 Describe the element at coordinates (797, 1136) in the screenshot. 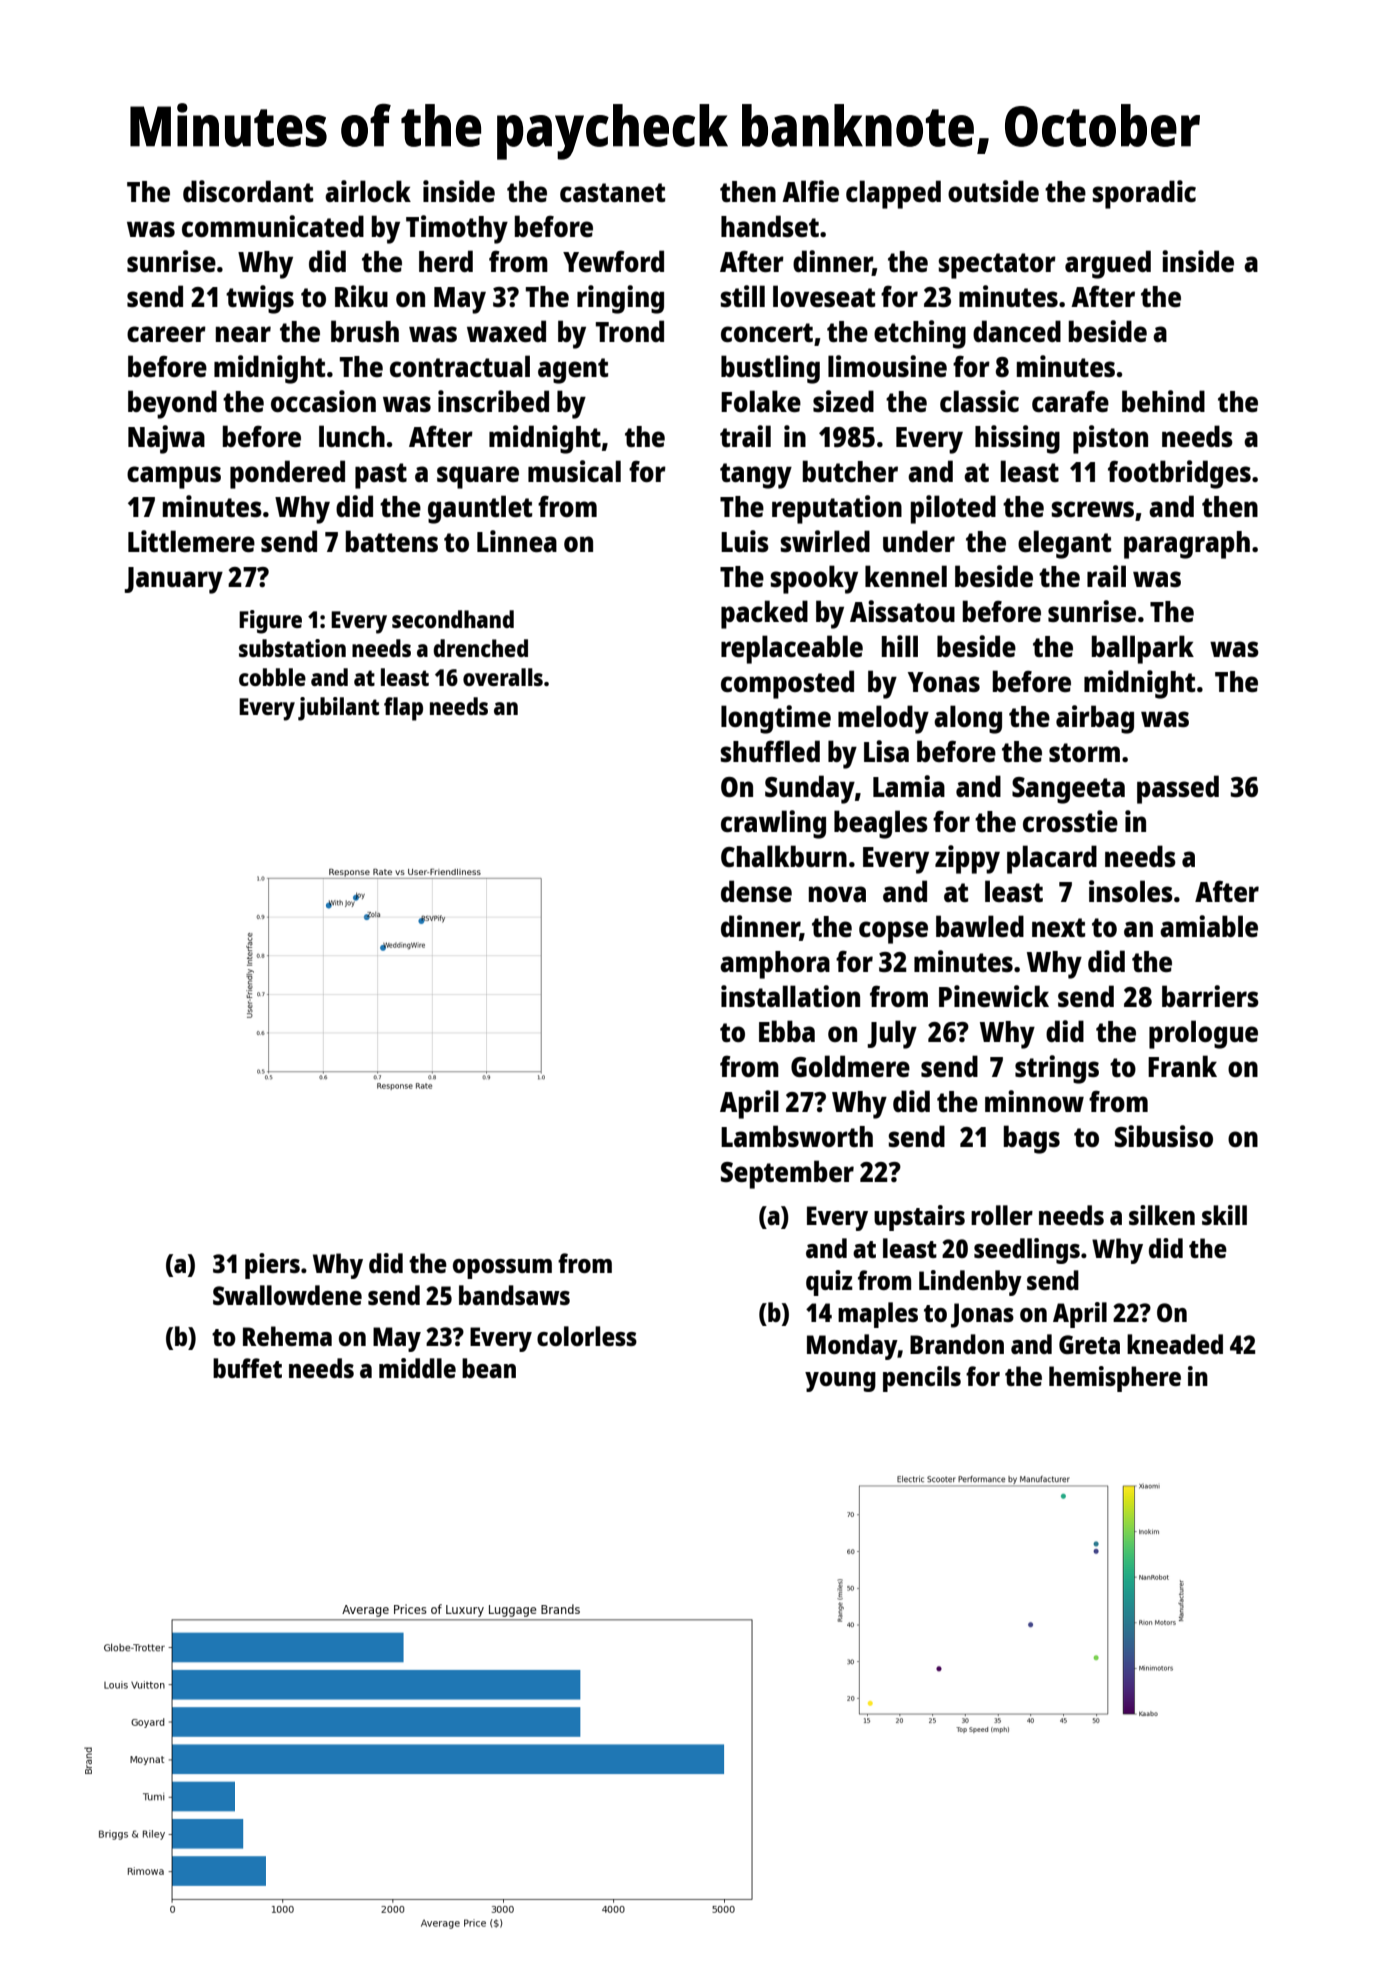

I see `Lambsworth` at that location.
